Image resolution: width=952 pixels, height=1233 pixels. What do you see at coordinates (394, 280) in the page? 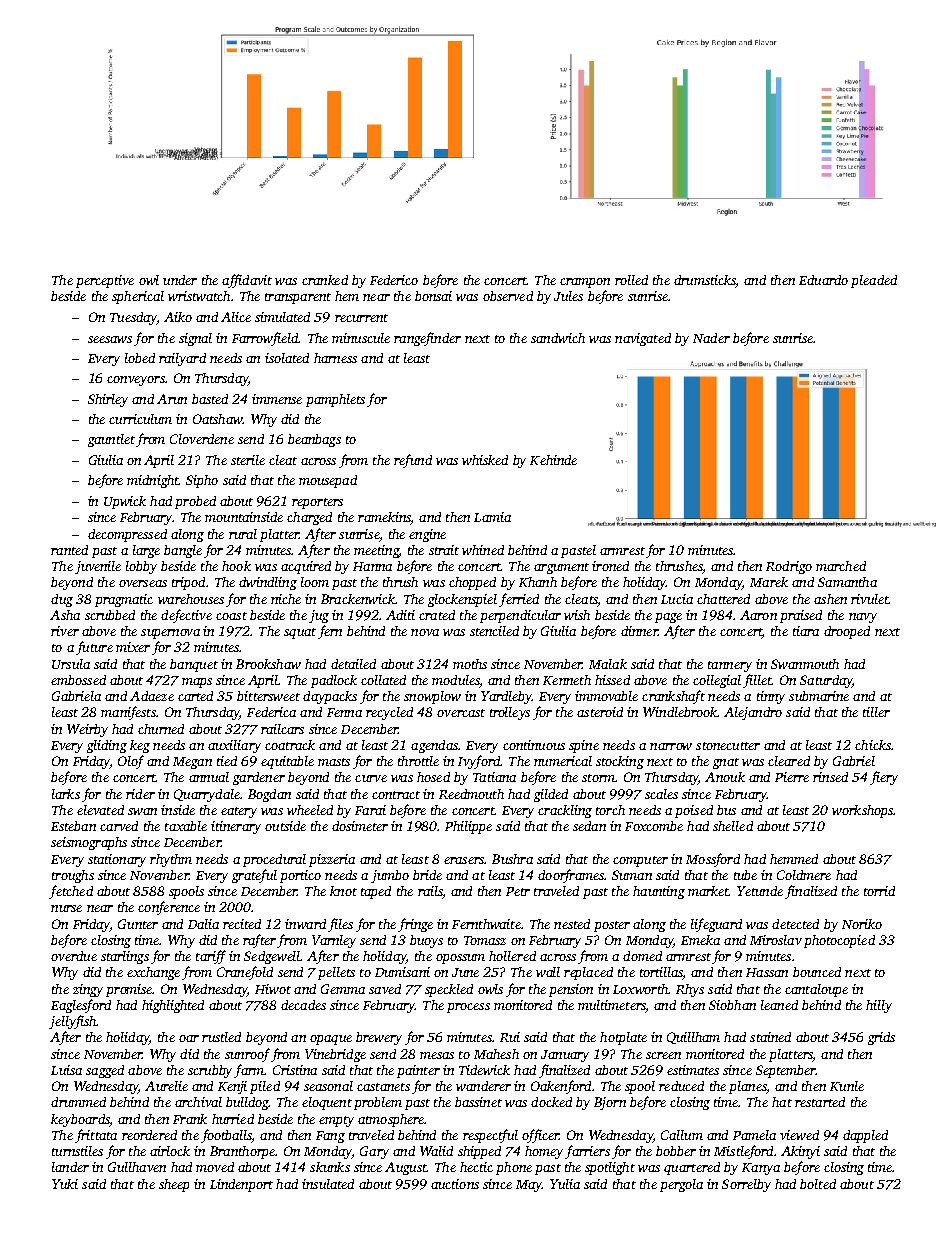
I see `Federico` at bounding box center [394, 280].
